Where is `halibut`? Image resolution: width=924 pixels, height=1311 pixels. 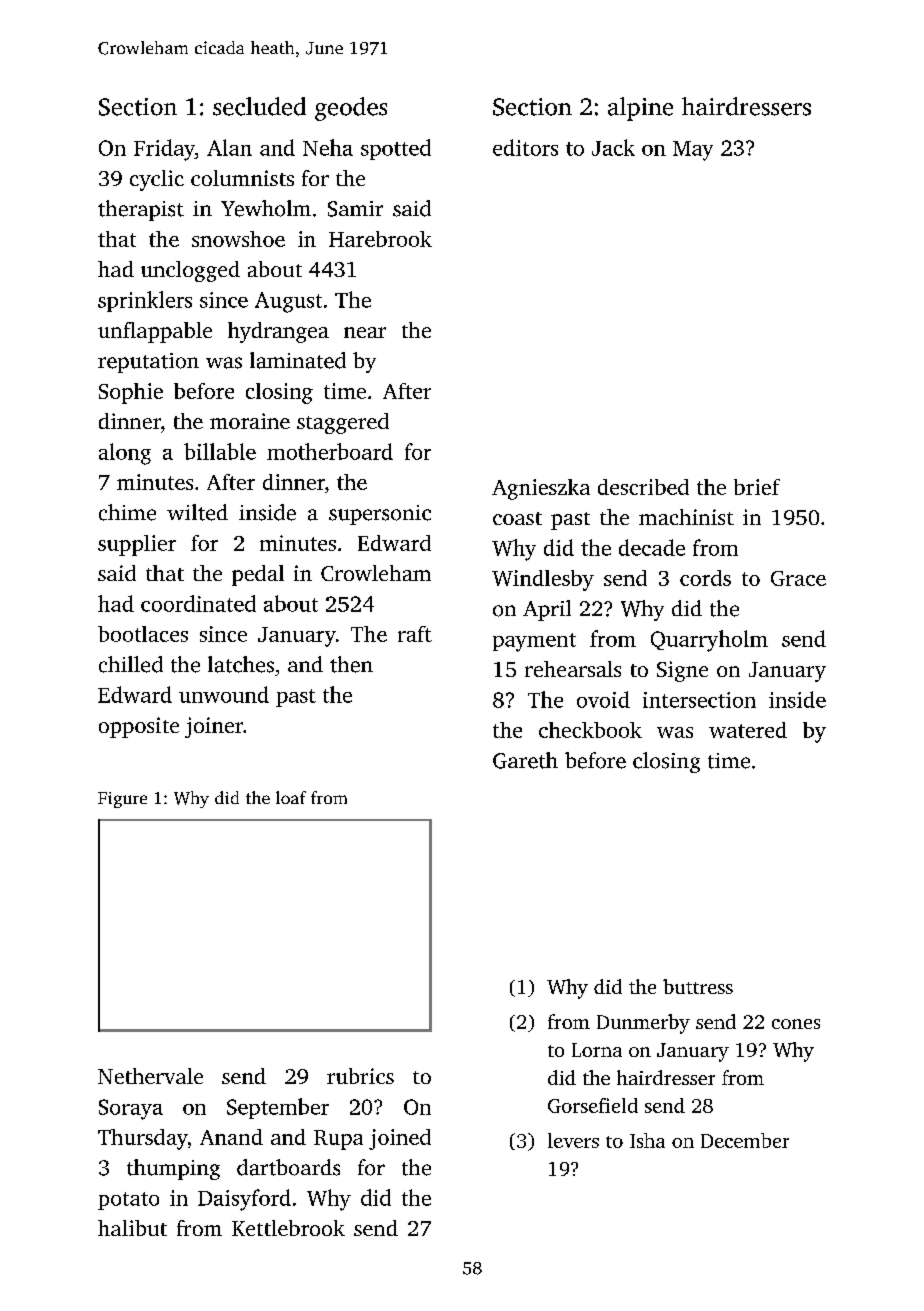
halibut is located at coordinates (132, 1228).
